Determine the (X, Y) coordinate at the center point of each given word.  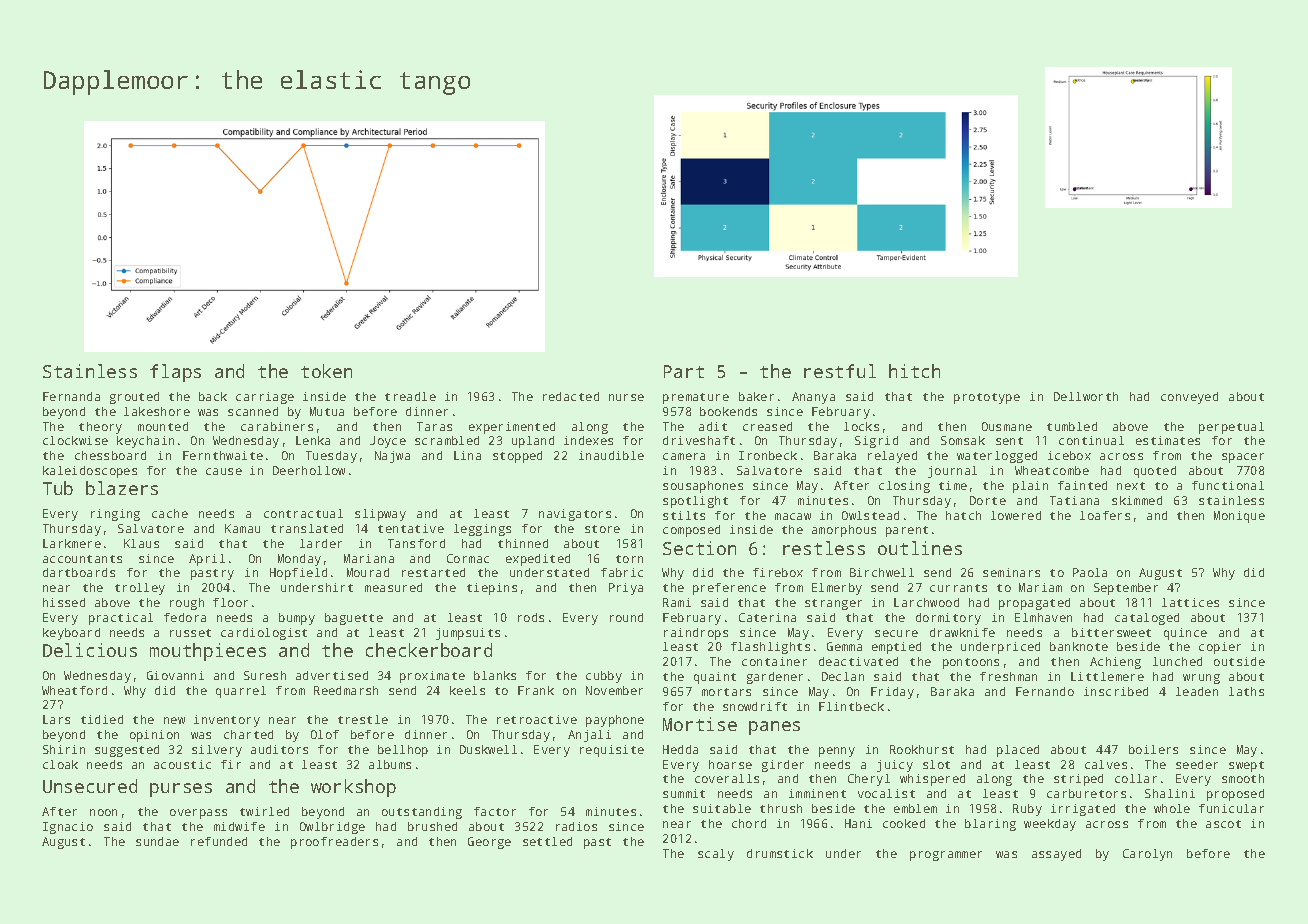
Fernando (1045, 691)
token (326, 371)
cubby (604, 677)
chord (749, 823)
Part (684, 371)
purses (181, 790)
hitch (914, 371)
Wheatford (74, 690)
